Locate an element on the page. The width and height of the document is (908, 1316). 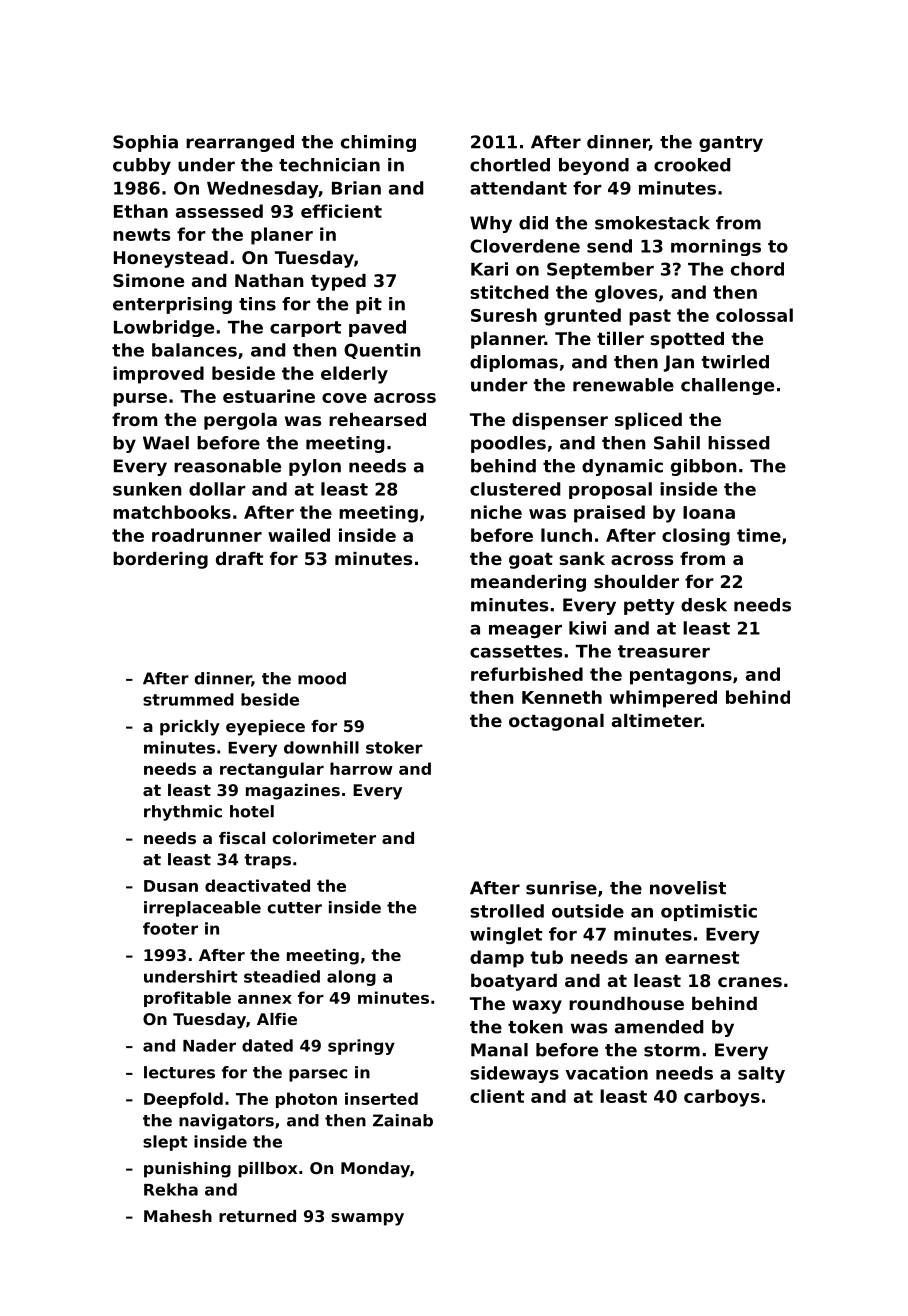
Mahesh is located at coordinates (178, 1216).
